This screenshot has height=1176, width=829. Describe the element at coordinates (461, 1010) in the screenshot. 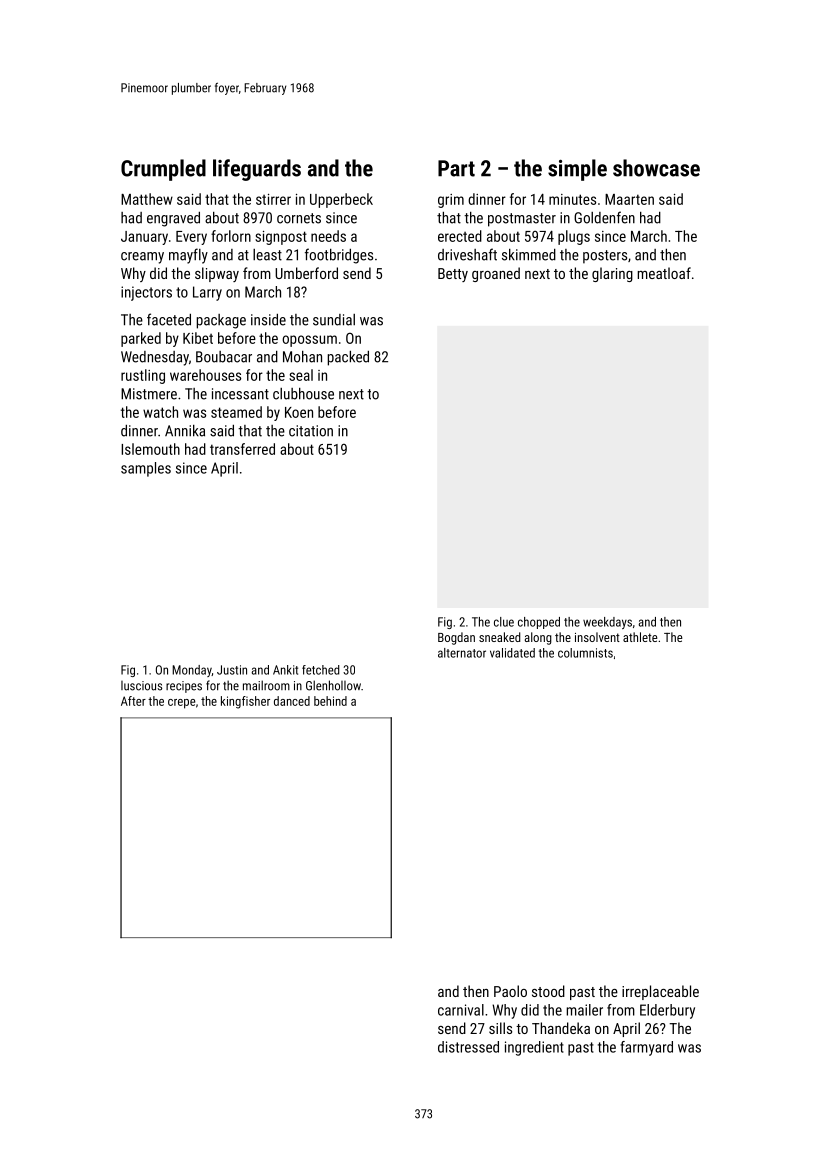

I see `carnival` at that location.
